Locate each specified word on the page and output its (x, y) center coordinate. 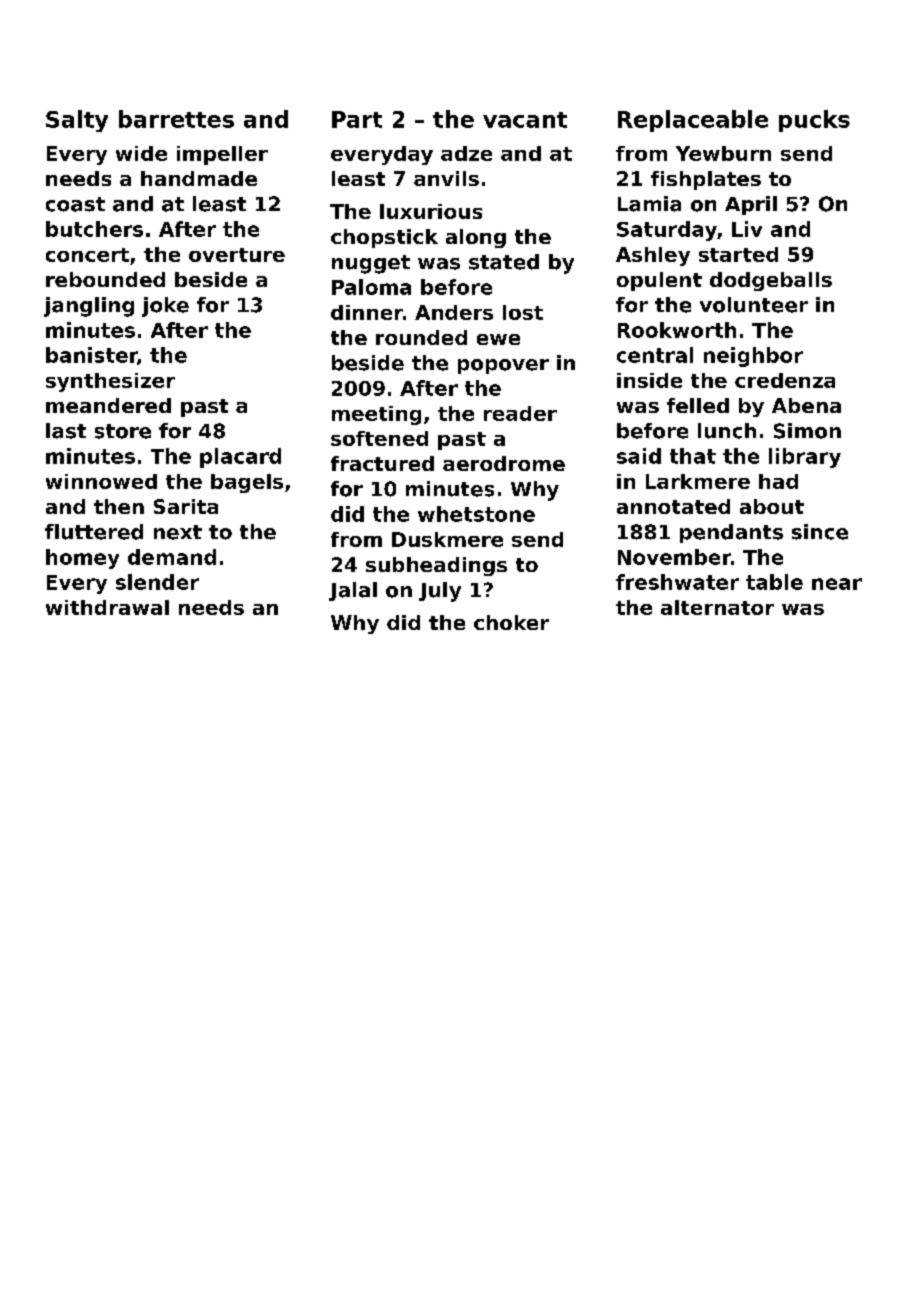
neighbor (753, 357)
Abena (806, 405)
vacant (525, 120)
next (178, 532)
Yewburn (723, 153)
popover (503, 366)
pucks (814, 121)
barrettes (176, 119)
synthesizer (110, 382)
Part (357, 119)
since (820, 532)
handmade (199, 178)
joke (165, 307)
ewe (498, 339)
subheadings (436, 566)
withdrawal (107, 607)
